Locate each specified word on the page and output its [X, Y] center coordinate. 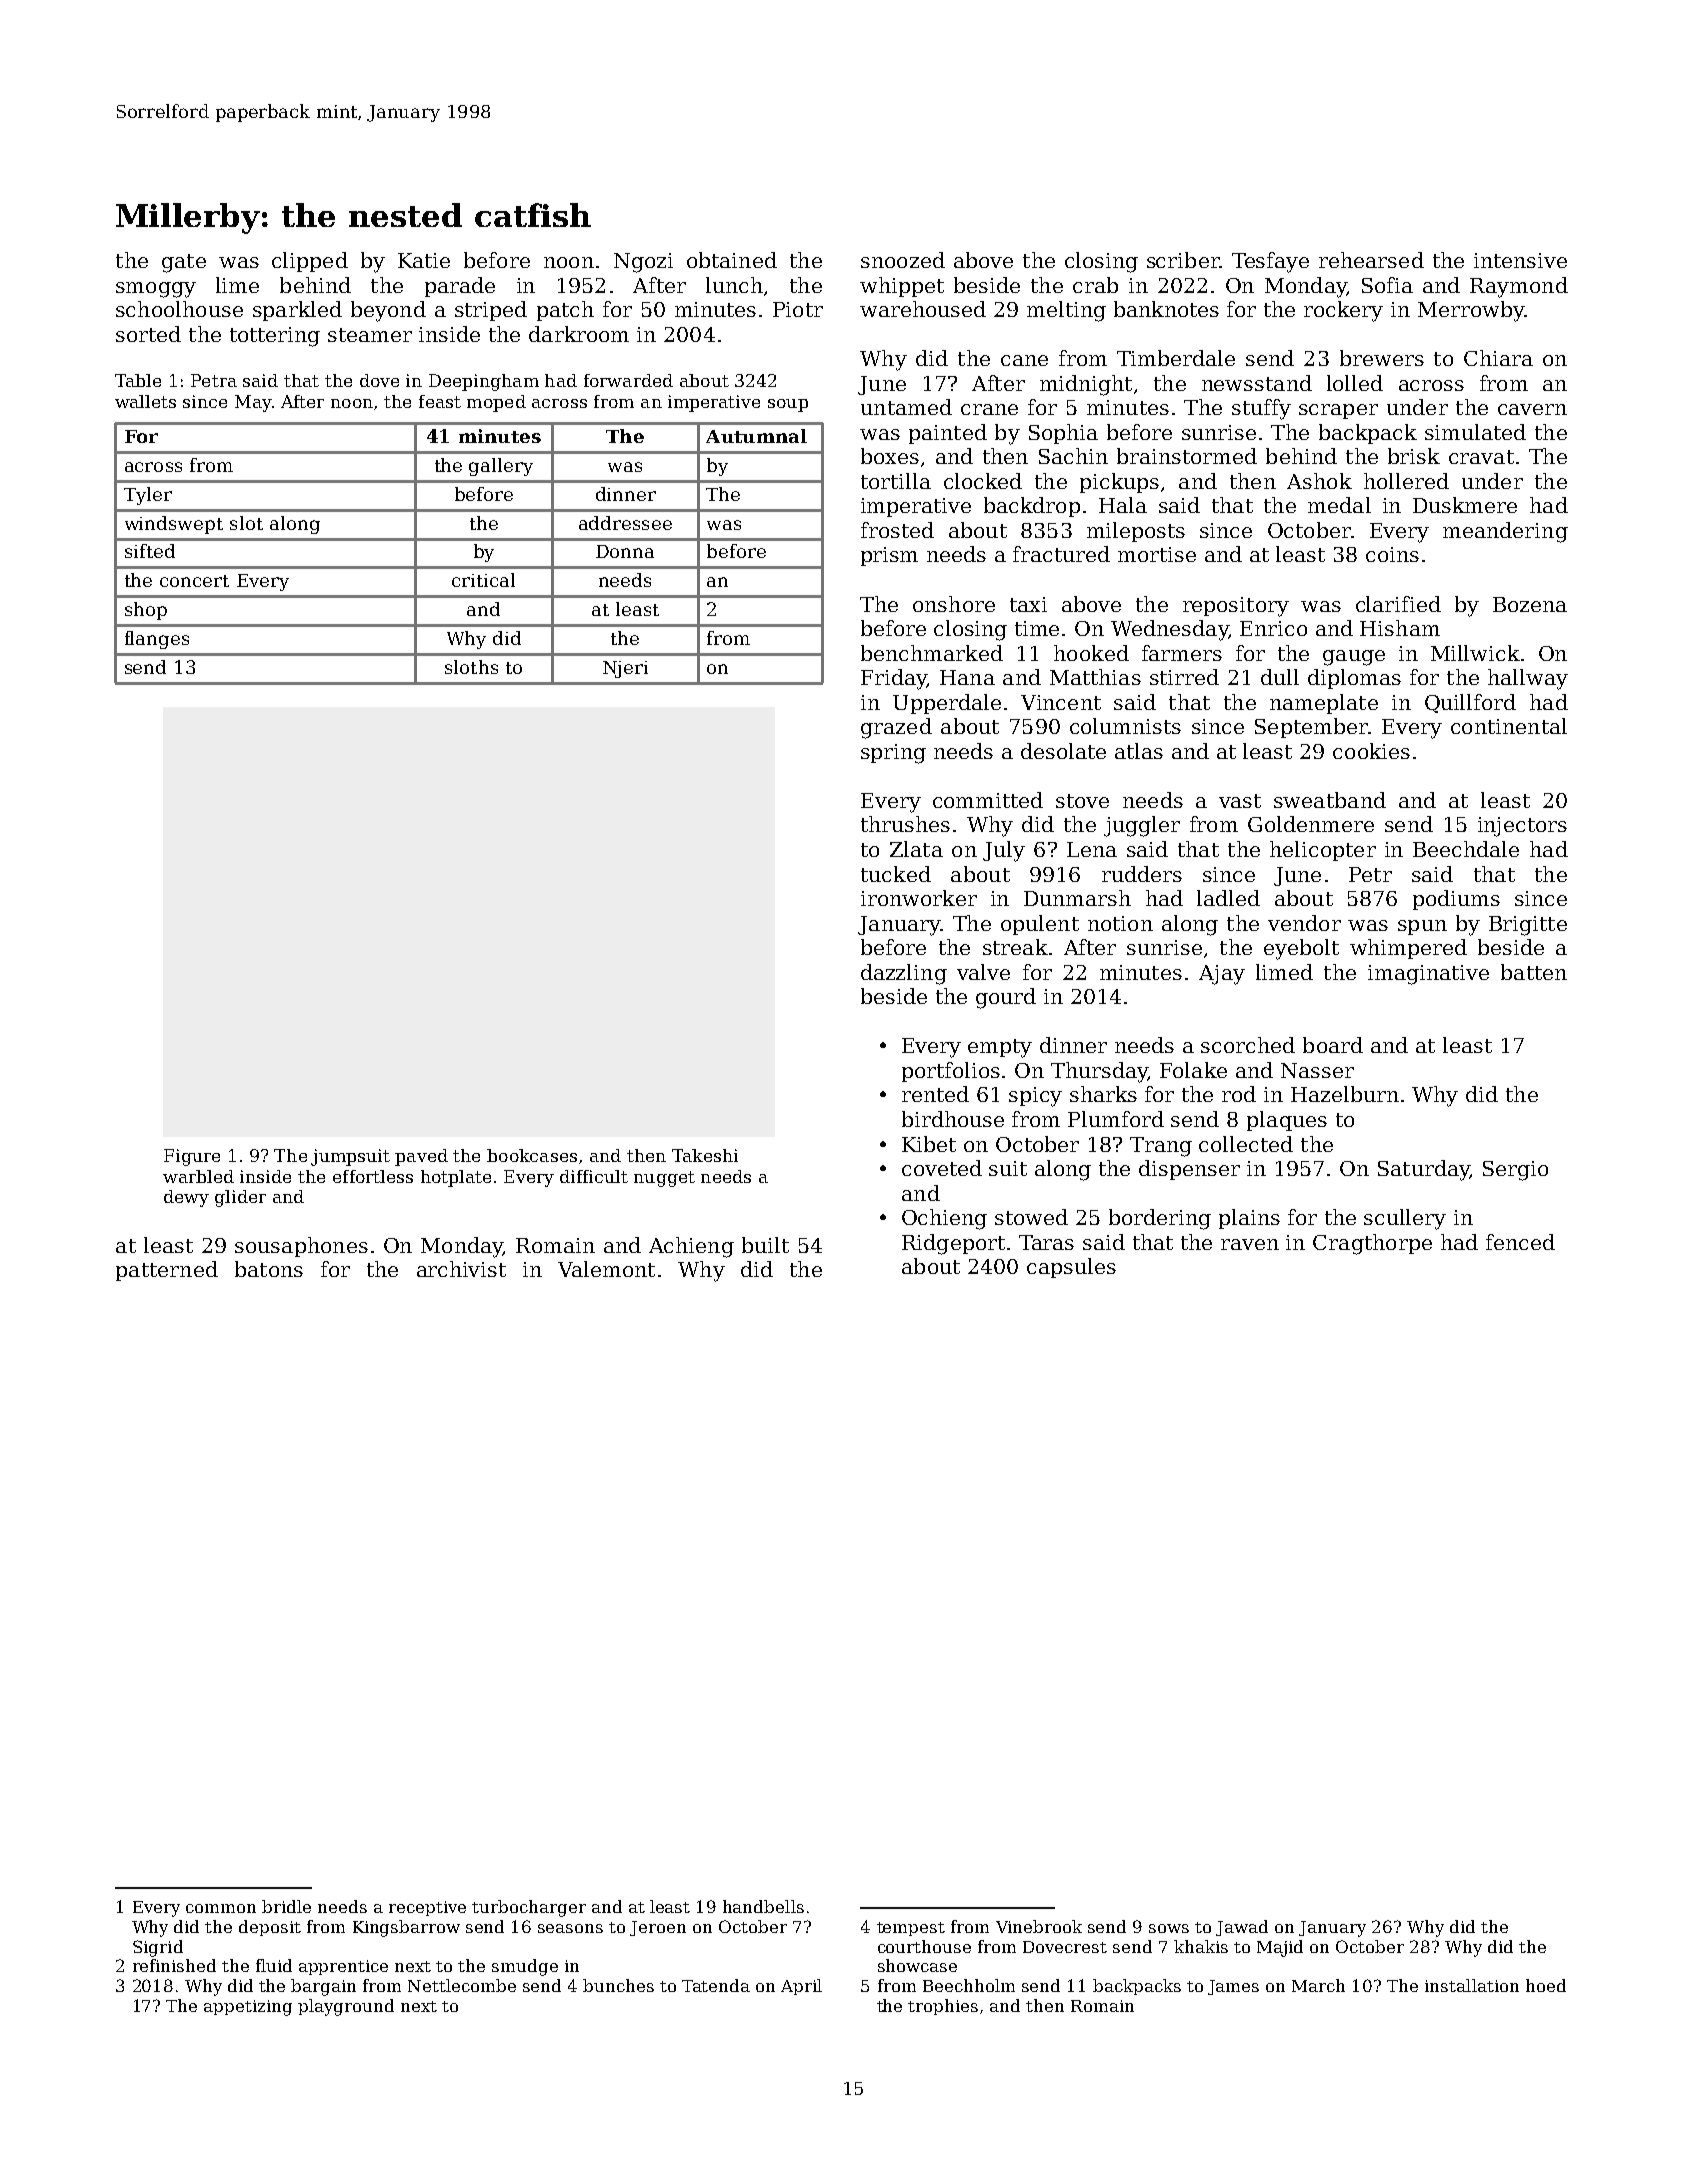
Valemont [606, 1269]
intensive [1520, 260]
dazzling [904, 974]
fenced [1520, 1242]
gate [184, 263]
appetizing [248, 2008]
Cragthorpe [1372, 1244]
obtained [732, 260]
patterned [167, 1271]
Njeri [625, 669]
